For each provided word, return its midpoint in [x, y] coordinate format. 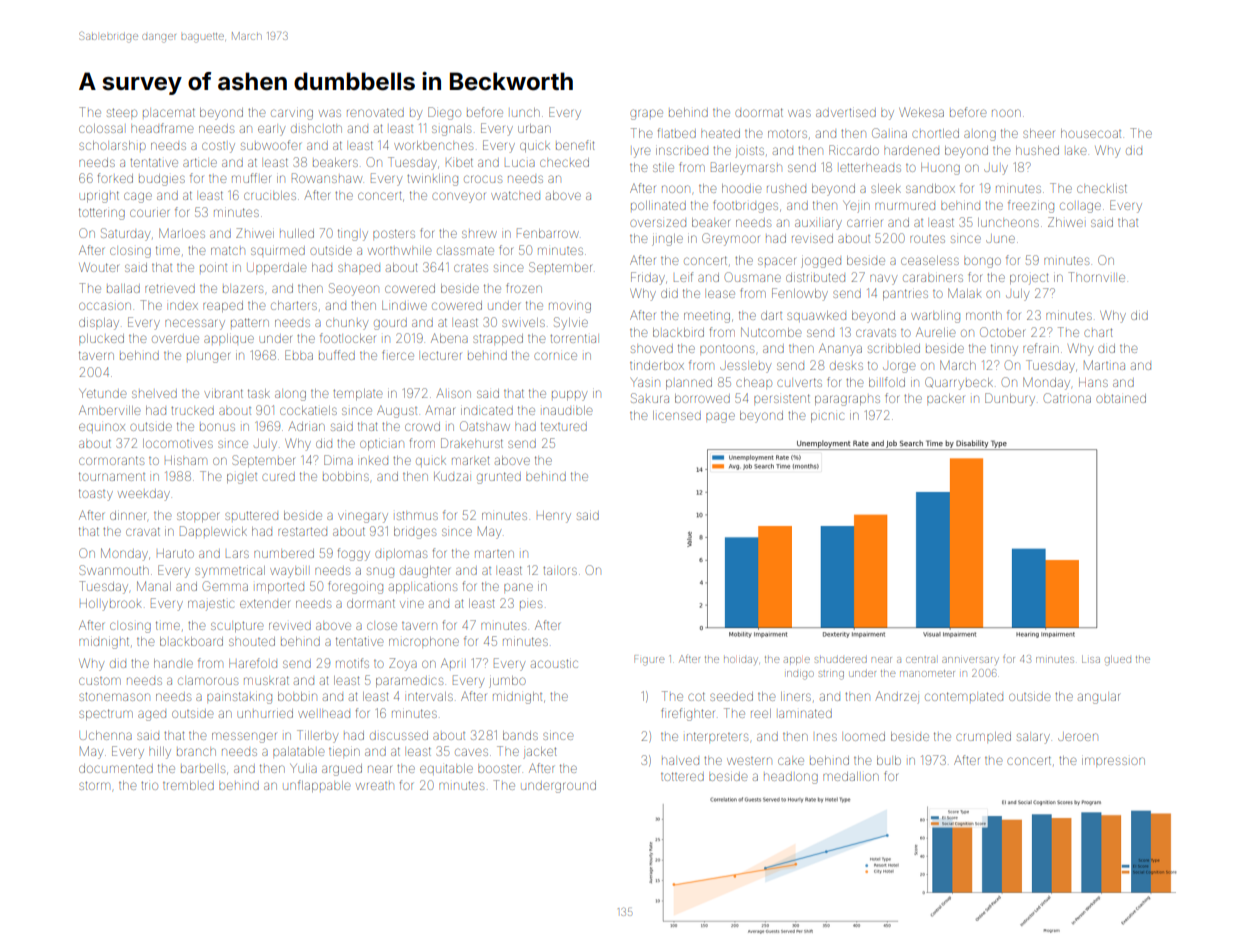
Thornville [1096, 277]
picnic [827, 417]
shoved [652, 349]
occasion [105, 306]
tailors [560, 571]
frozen [524, 288]
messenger [244, 737]
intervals [430, 696]
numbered [284, 553]
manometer [927, 673]
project [1029, 279]
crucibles [270, 195]
